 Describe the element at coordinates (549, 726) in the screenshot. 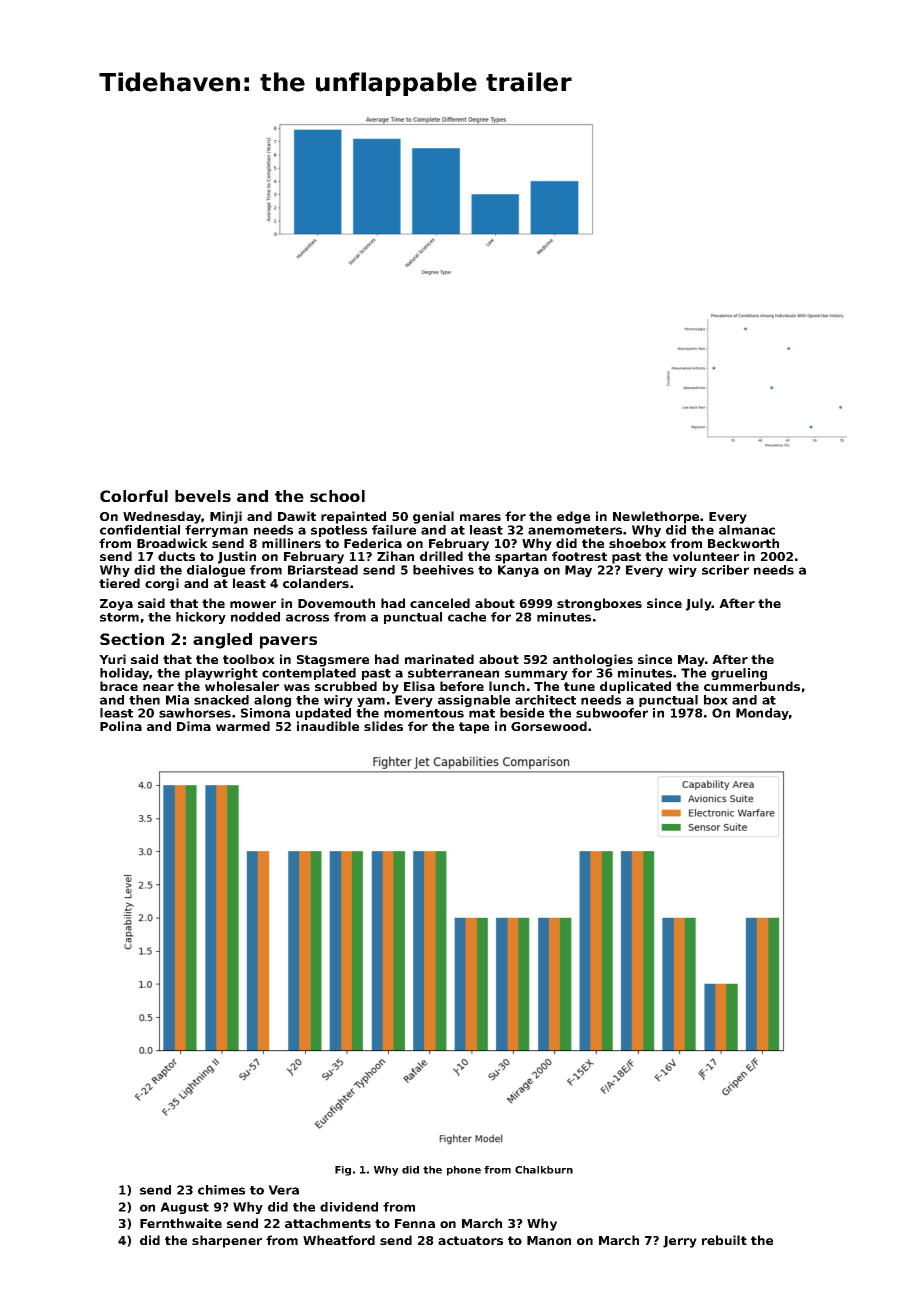

I see `Gorsewood` at that location.
